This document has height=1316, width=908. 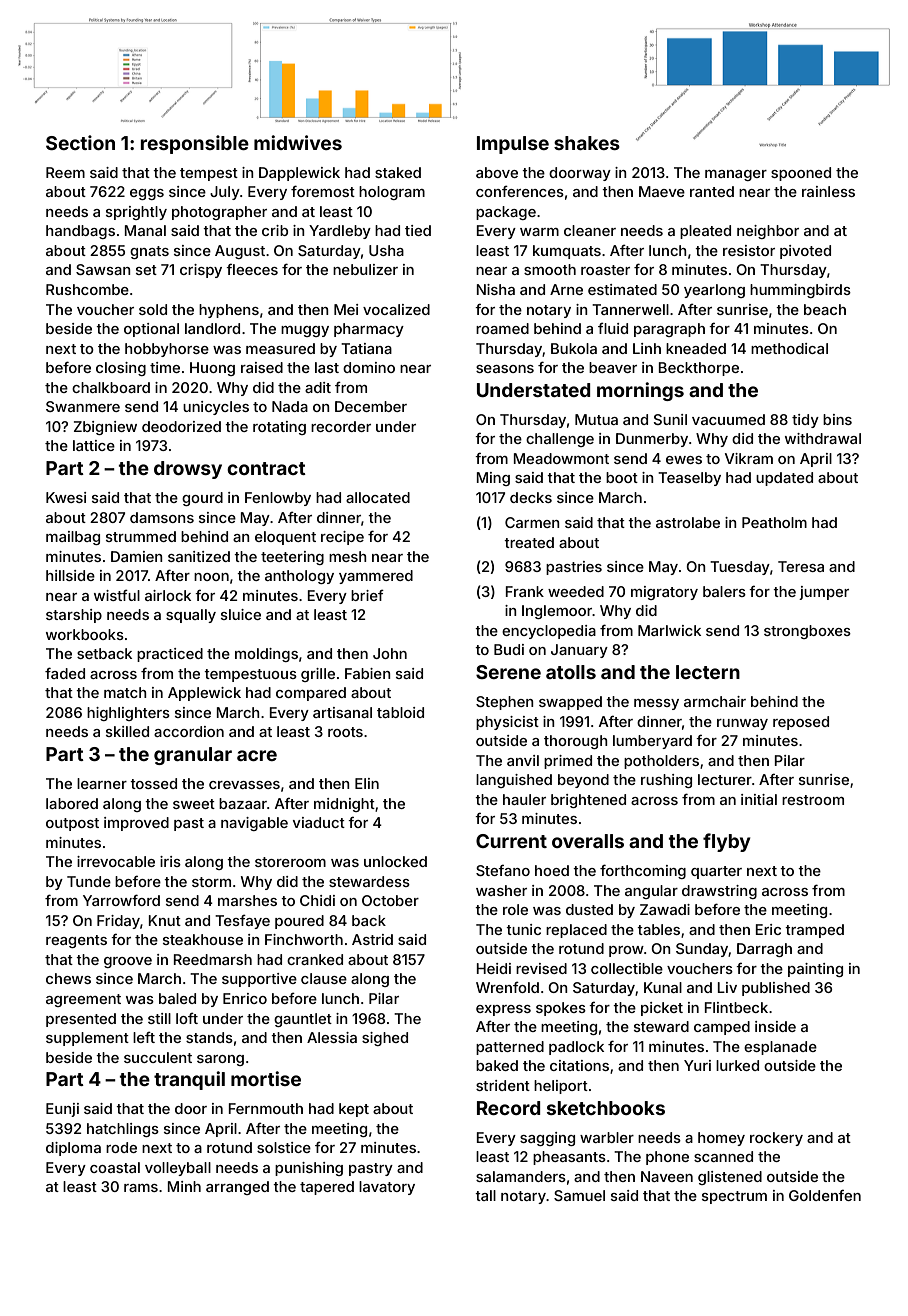 I want to click on spooned, so click(x=801, y=174).
